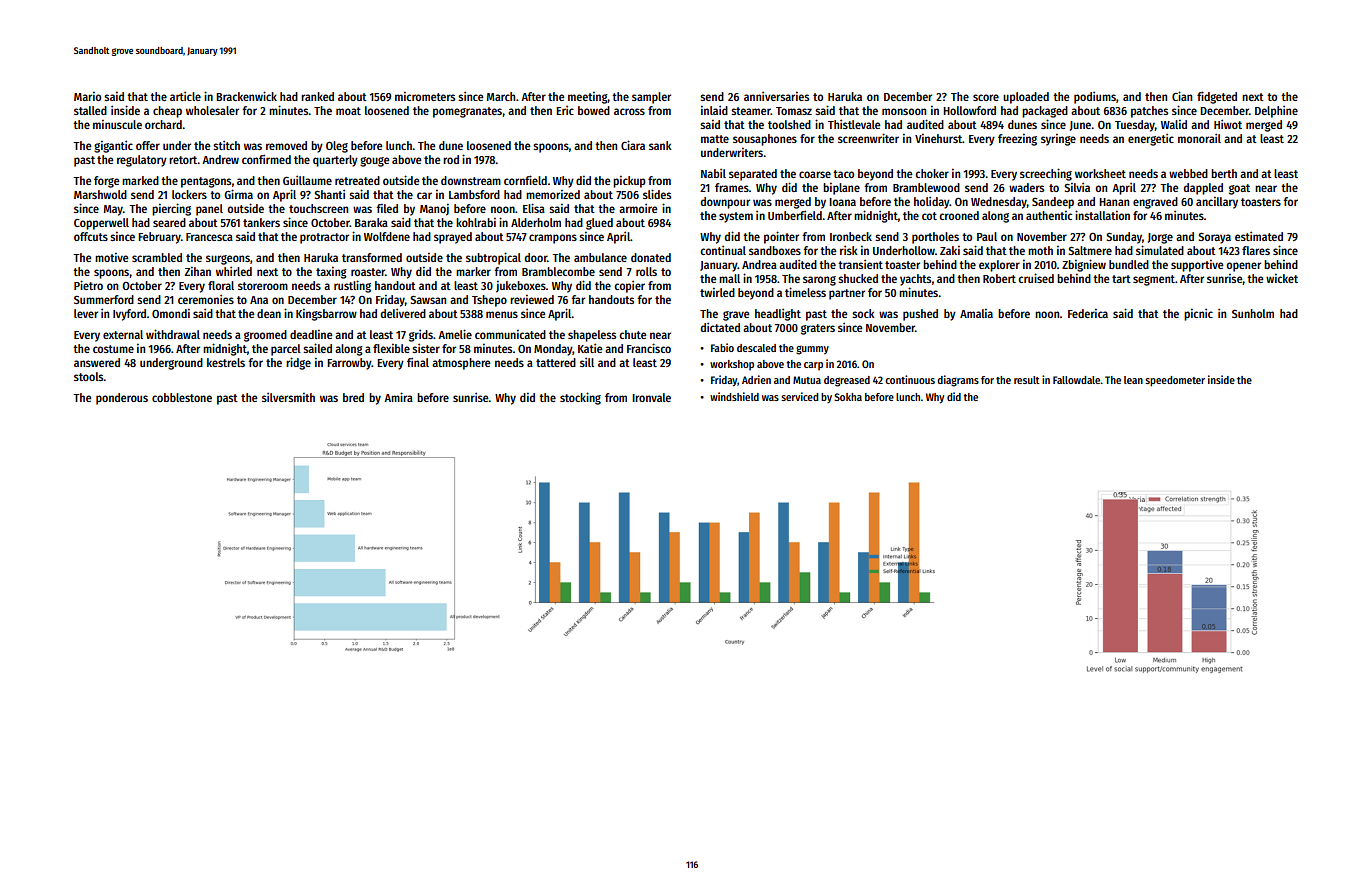  Describe the element at coordinates (113, 146) in the screenshot. I see `gigantic` at that location.
